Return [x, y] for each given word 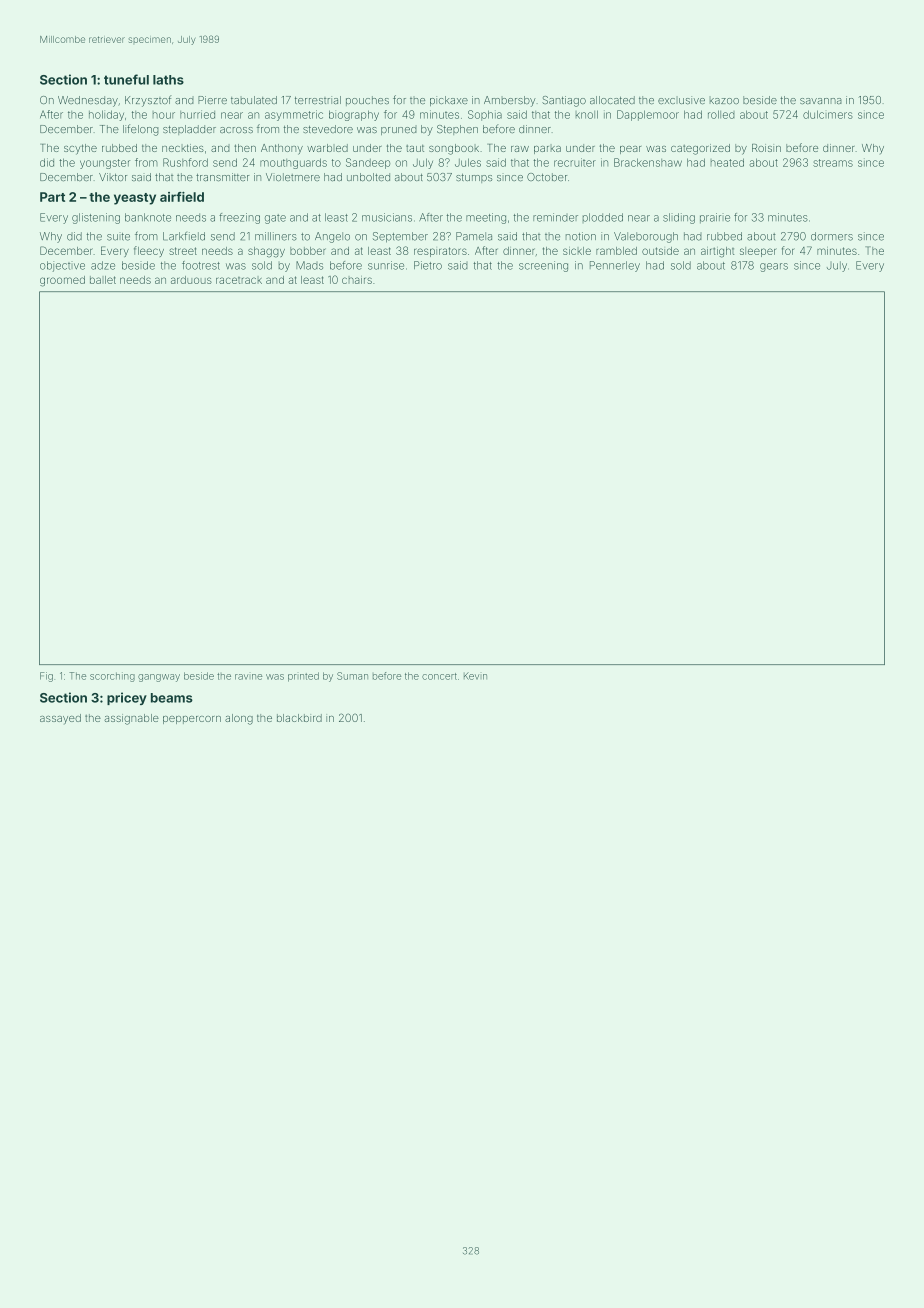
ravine [248, 677]
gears [774, 267]
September [400, 237]
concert [439, 676]
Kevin [475, 676]
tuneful [126, 79]
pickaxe [449, 101]
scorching [112, 677]
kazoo [724, 100]
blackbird [299, 718]
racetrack [239, 280]
